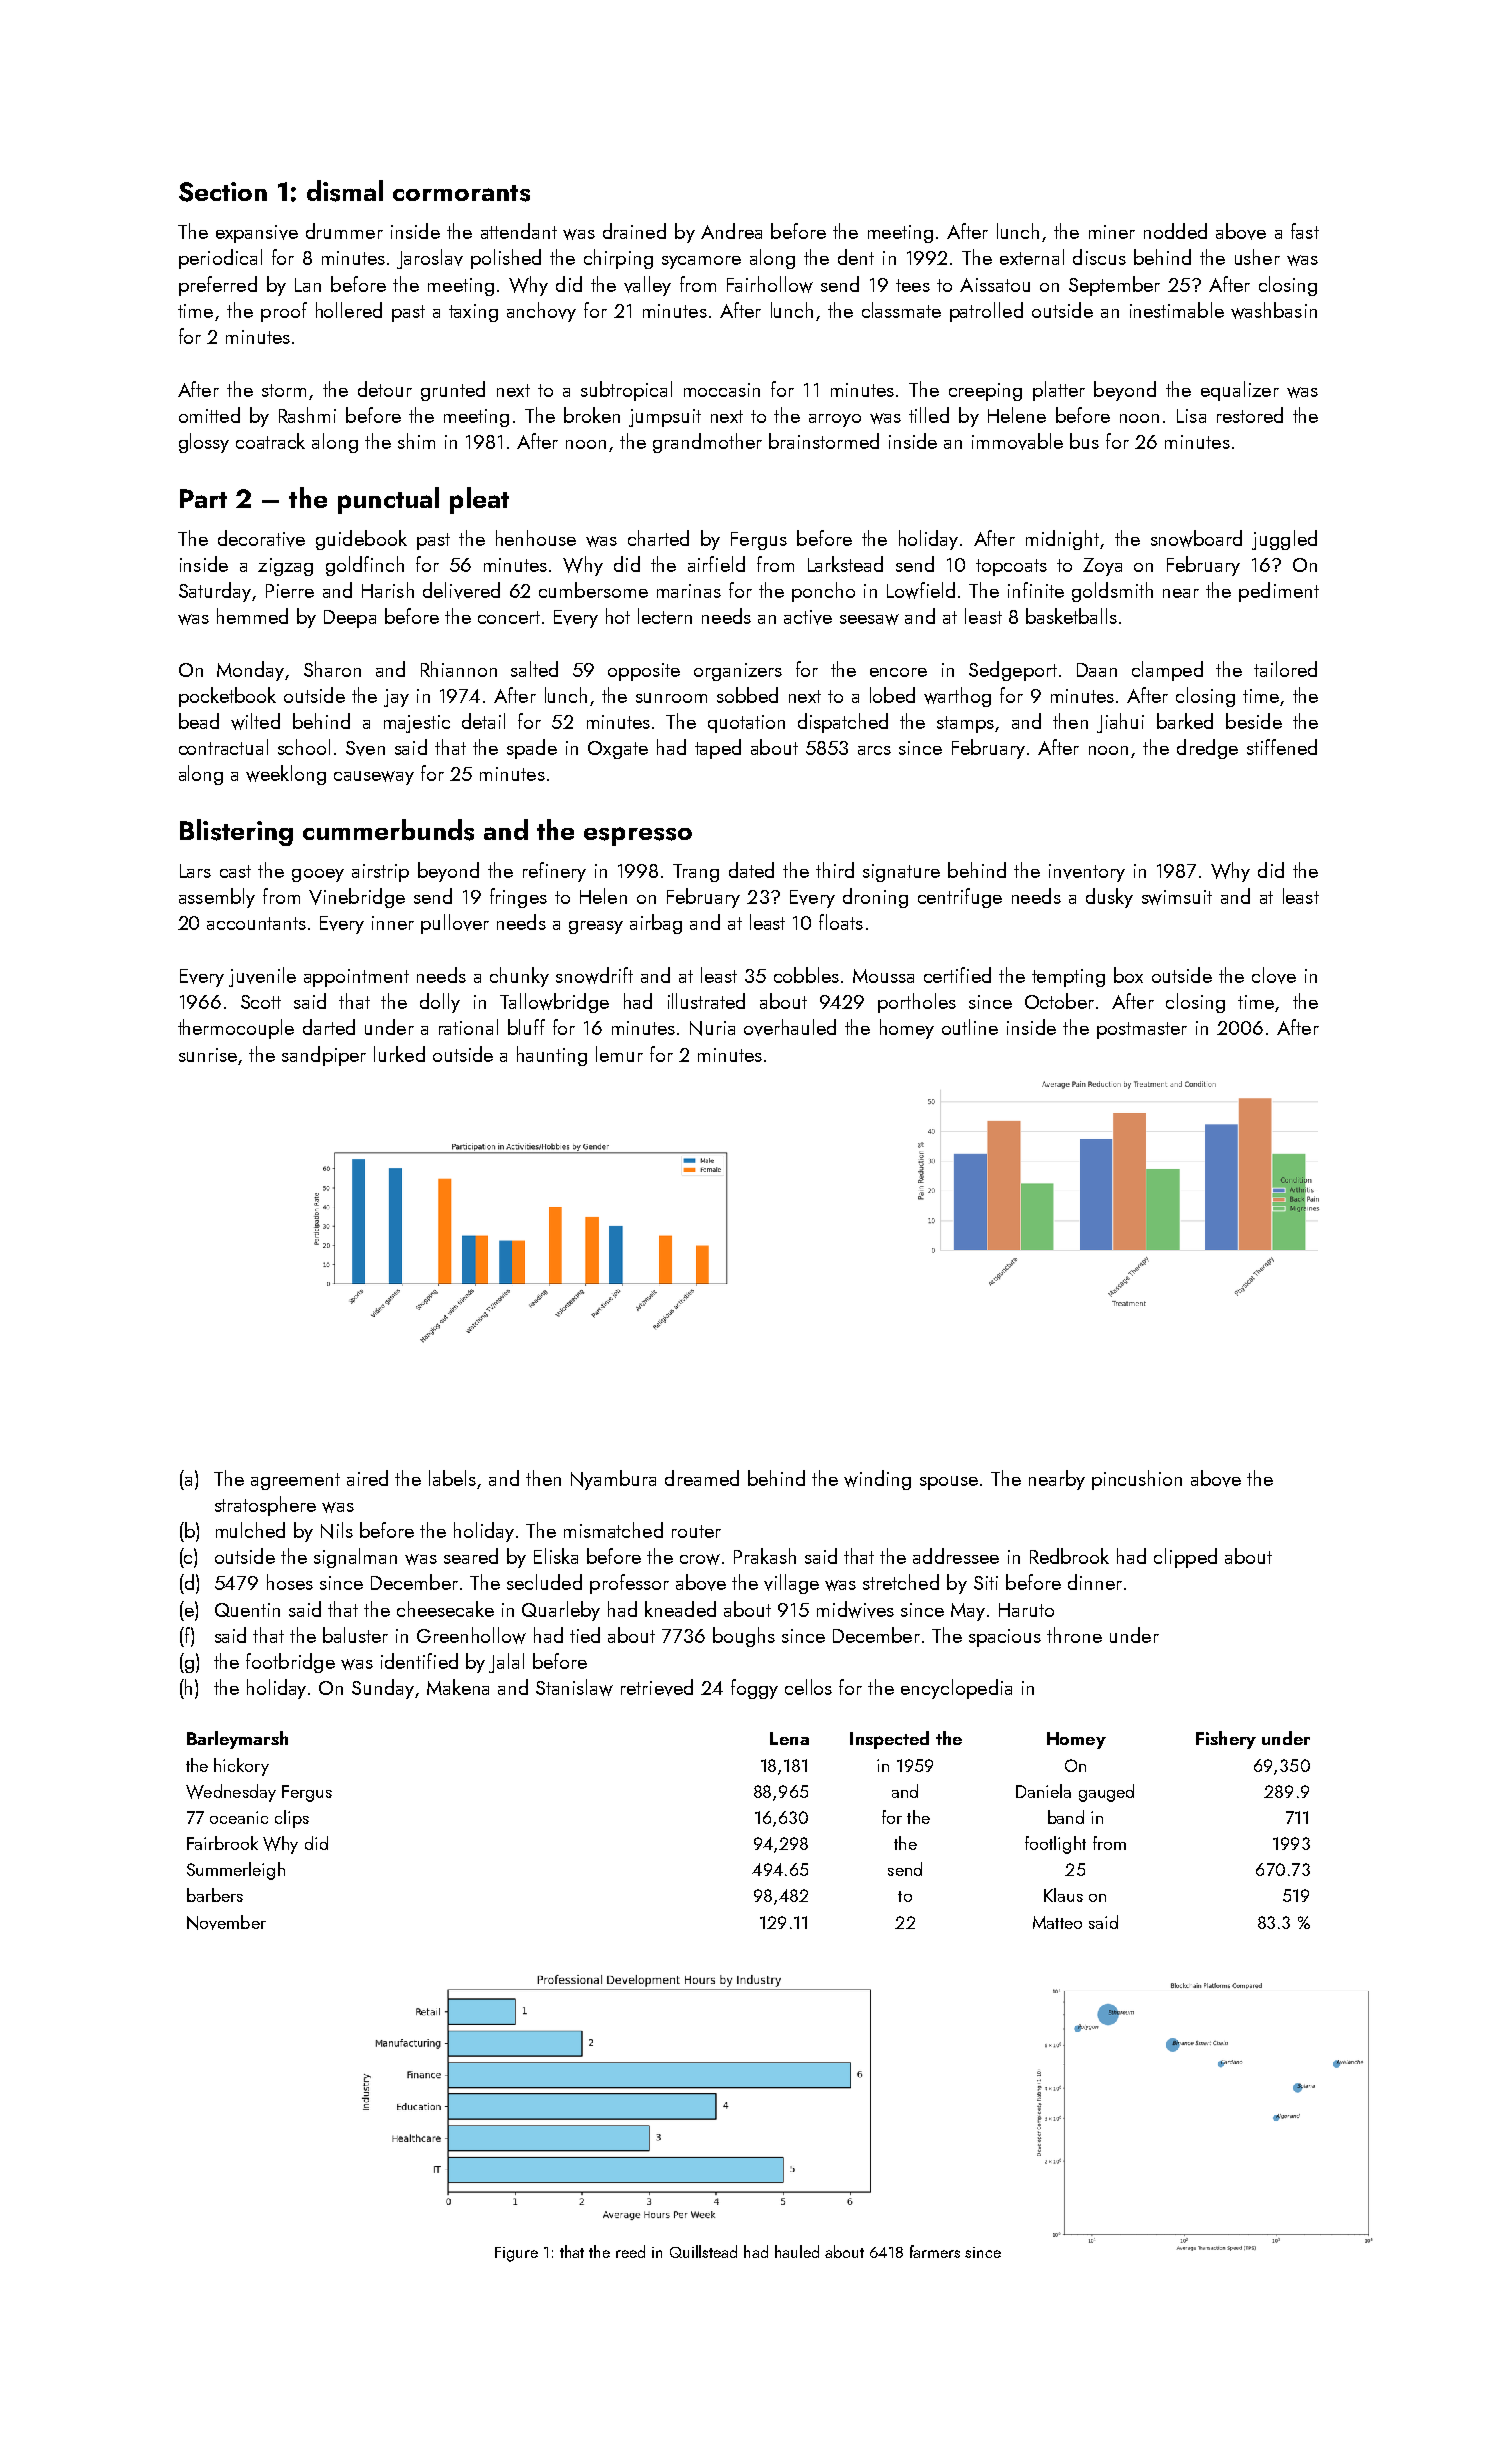  I want to click on Fairhollow, so click(770, 284).
